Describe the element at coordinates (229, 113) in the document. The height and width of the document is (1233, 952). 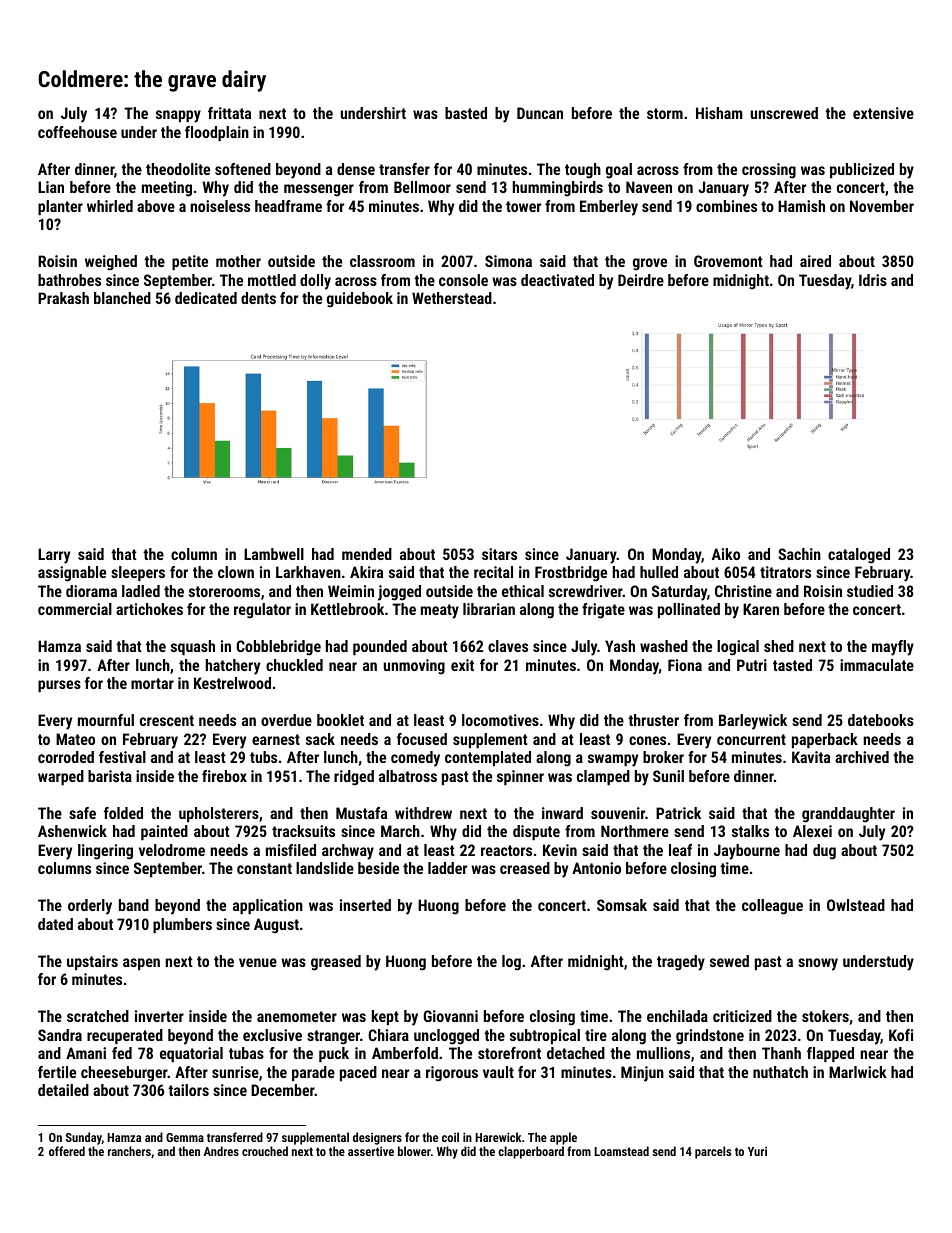
I see `frittata` at that location.
